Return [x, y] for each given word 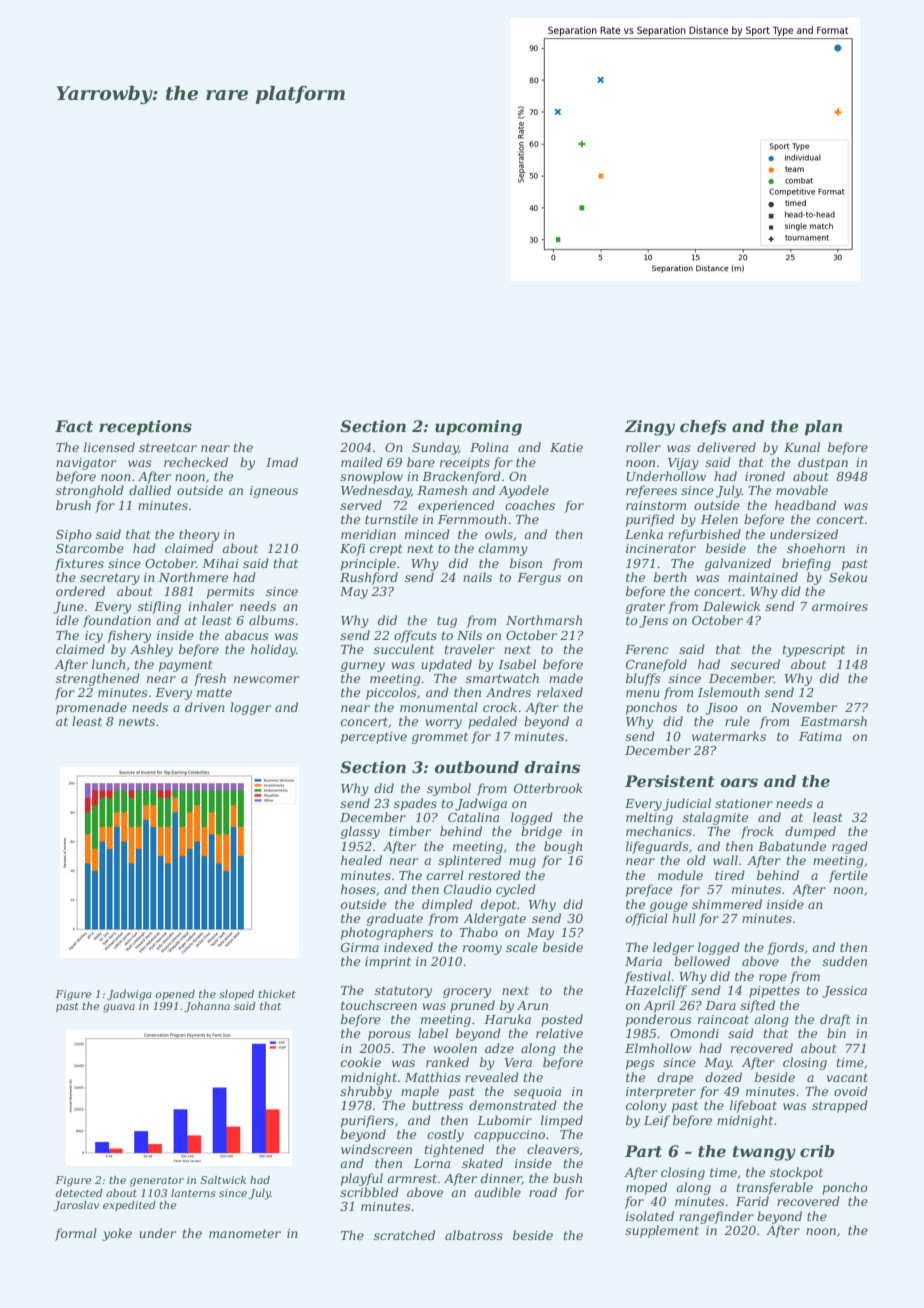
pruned [472, 1006]
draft [835, 1020]
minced [427, 534]
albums [271, 620]
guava [119, 1008]
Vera [518, 1062]
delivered [726, 447]
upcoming [478, 428]
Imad [282, 462]
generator [157, 1182]
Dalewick [731, 606]
